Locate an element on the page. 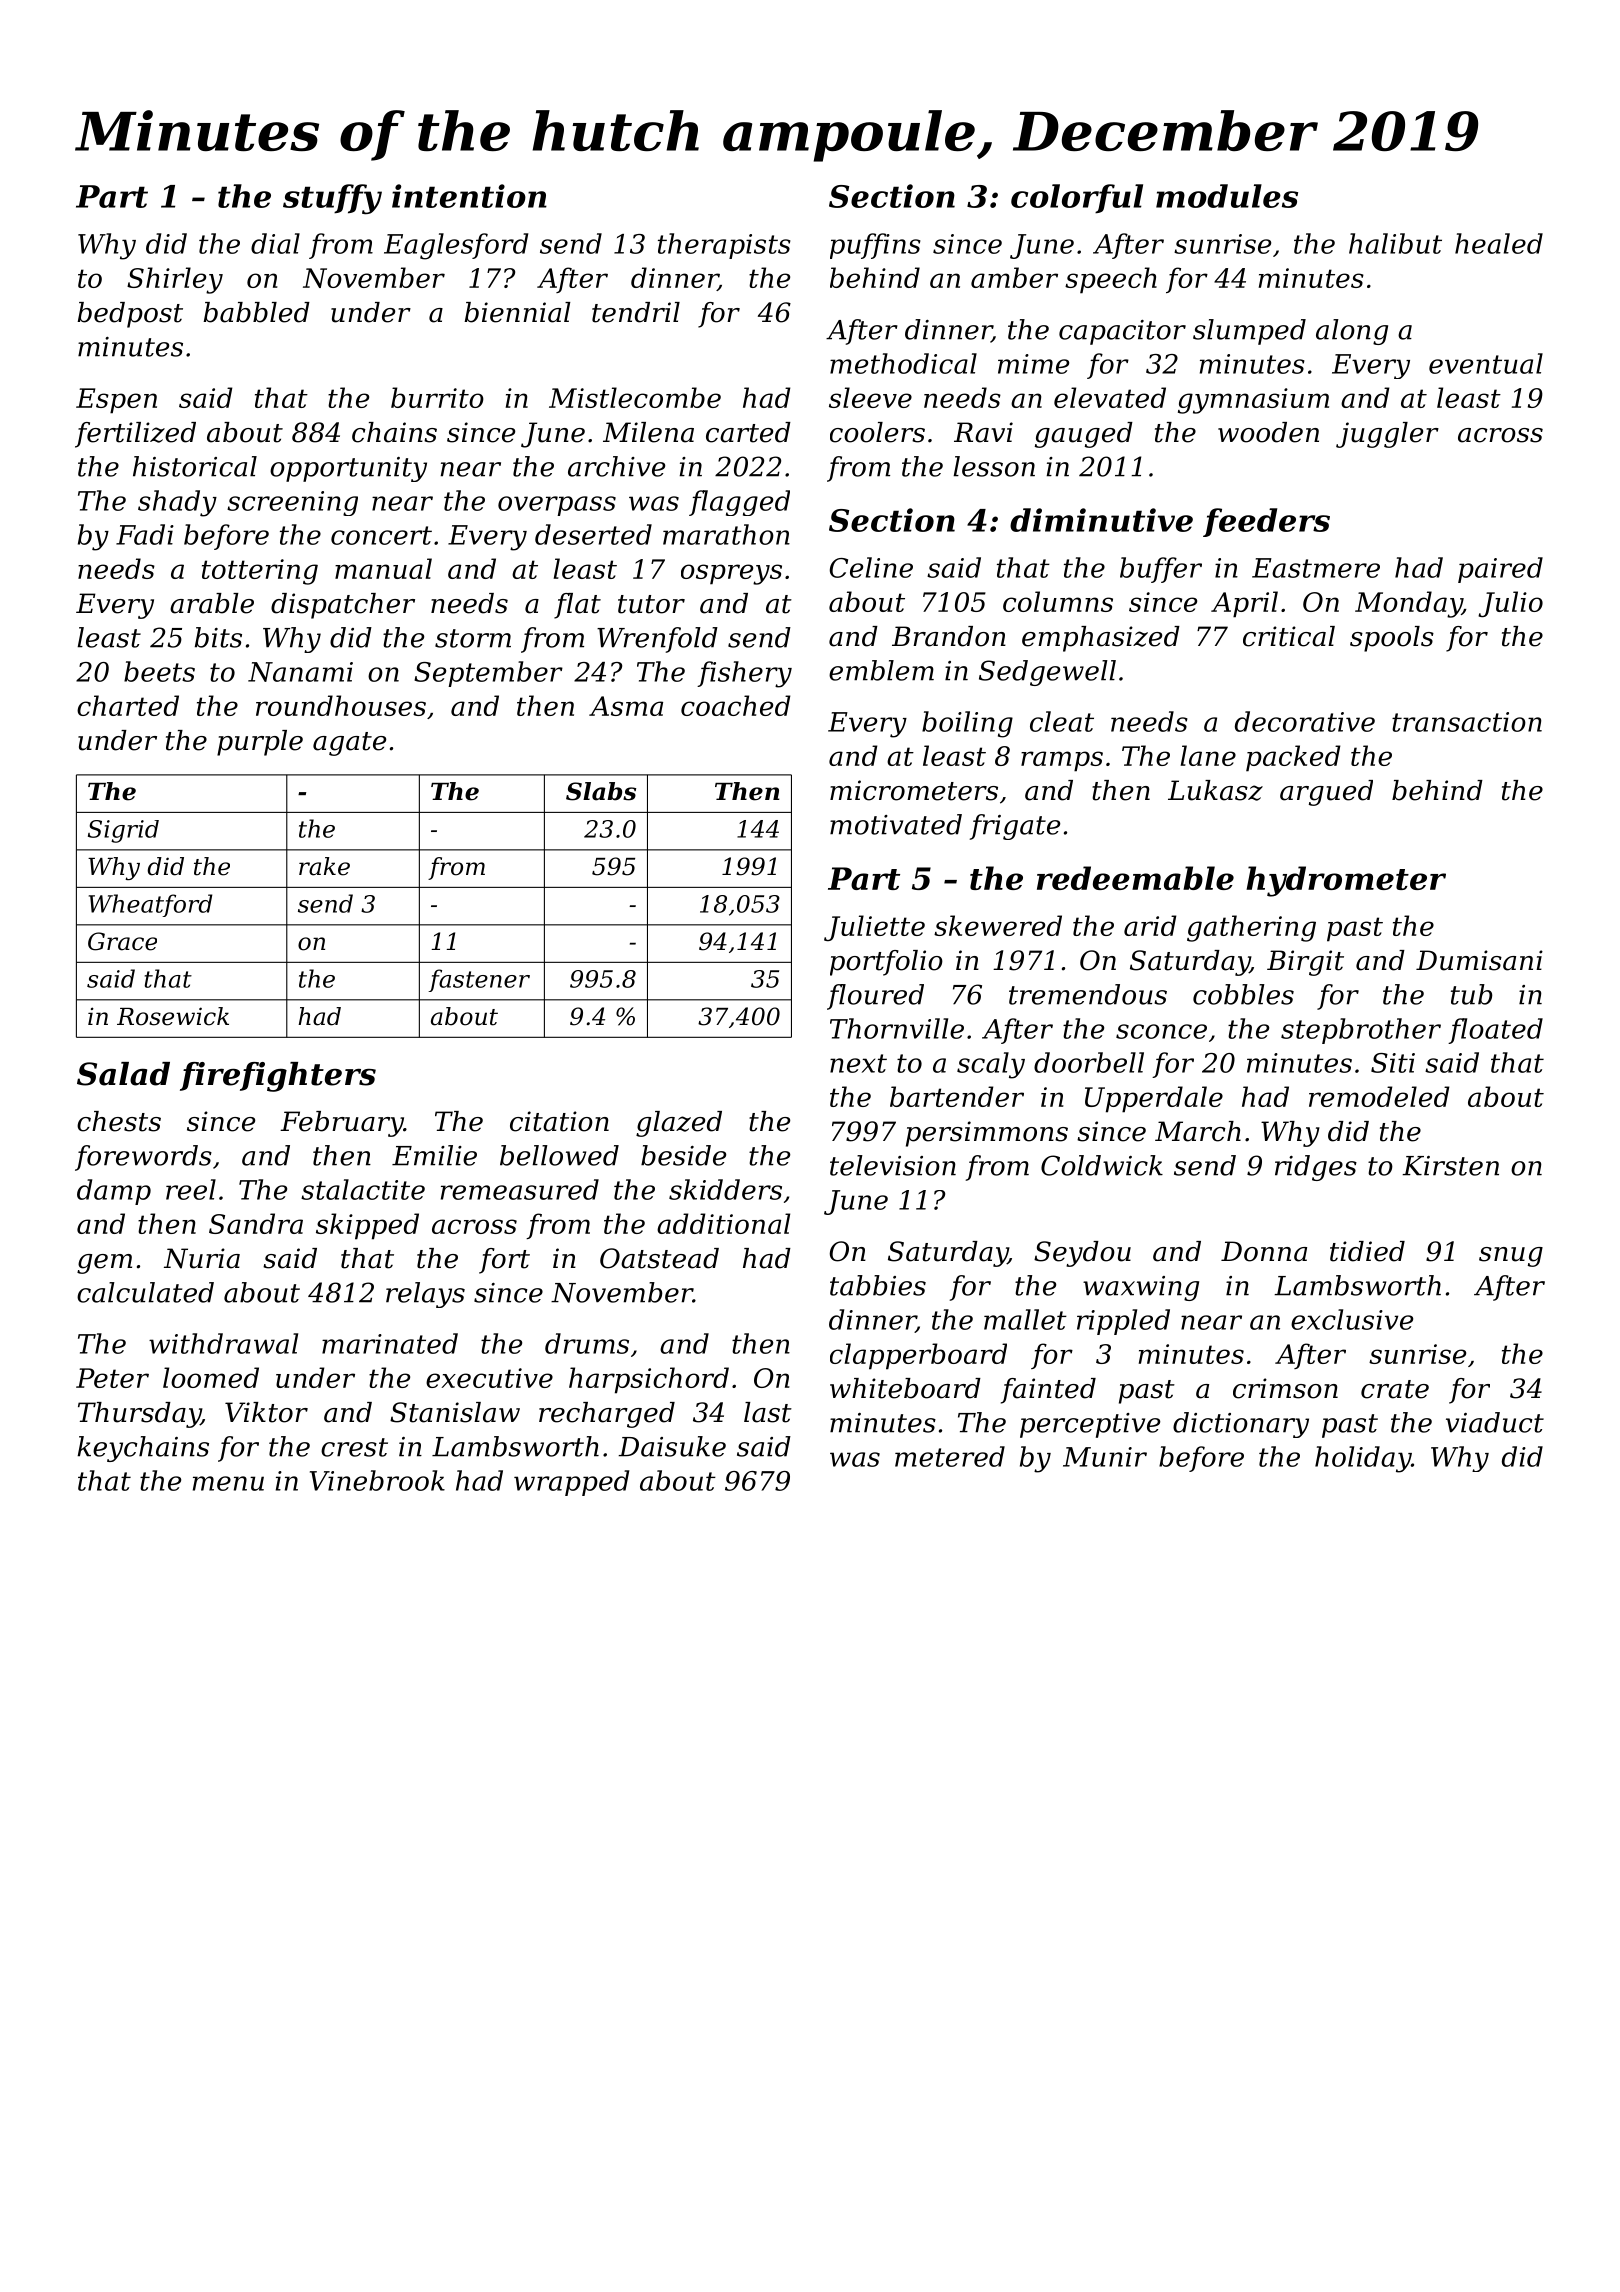 The height and width of the document is (2292, 1620). firefighters is located at coordinates (278, 1077).
